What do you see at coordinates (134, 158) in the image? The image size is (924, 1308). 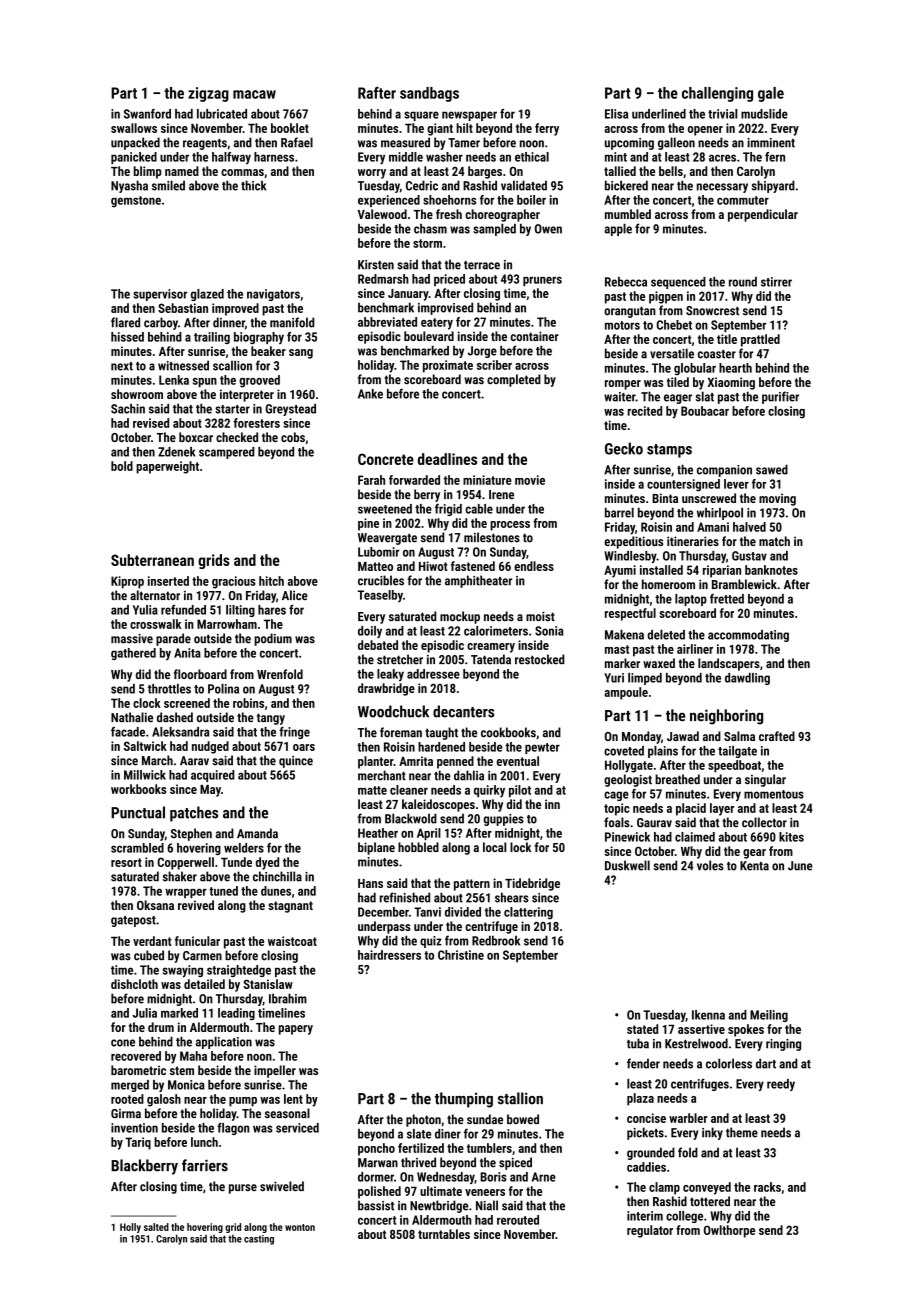 I see `panicked` at bounding box center [134, 158].
